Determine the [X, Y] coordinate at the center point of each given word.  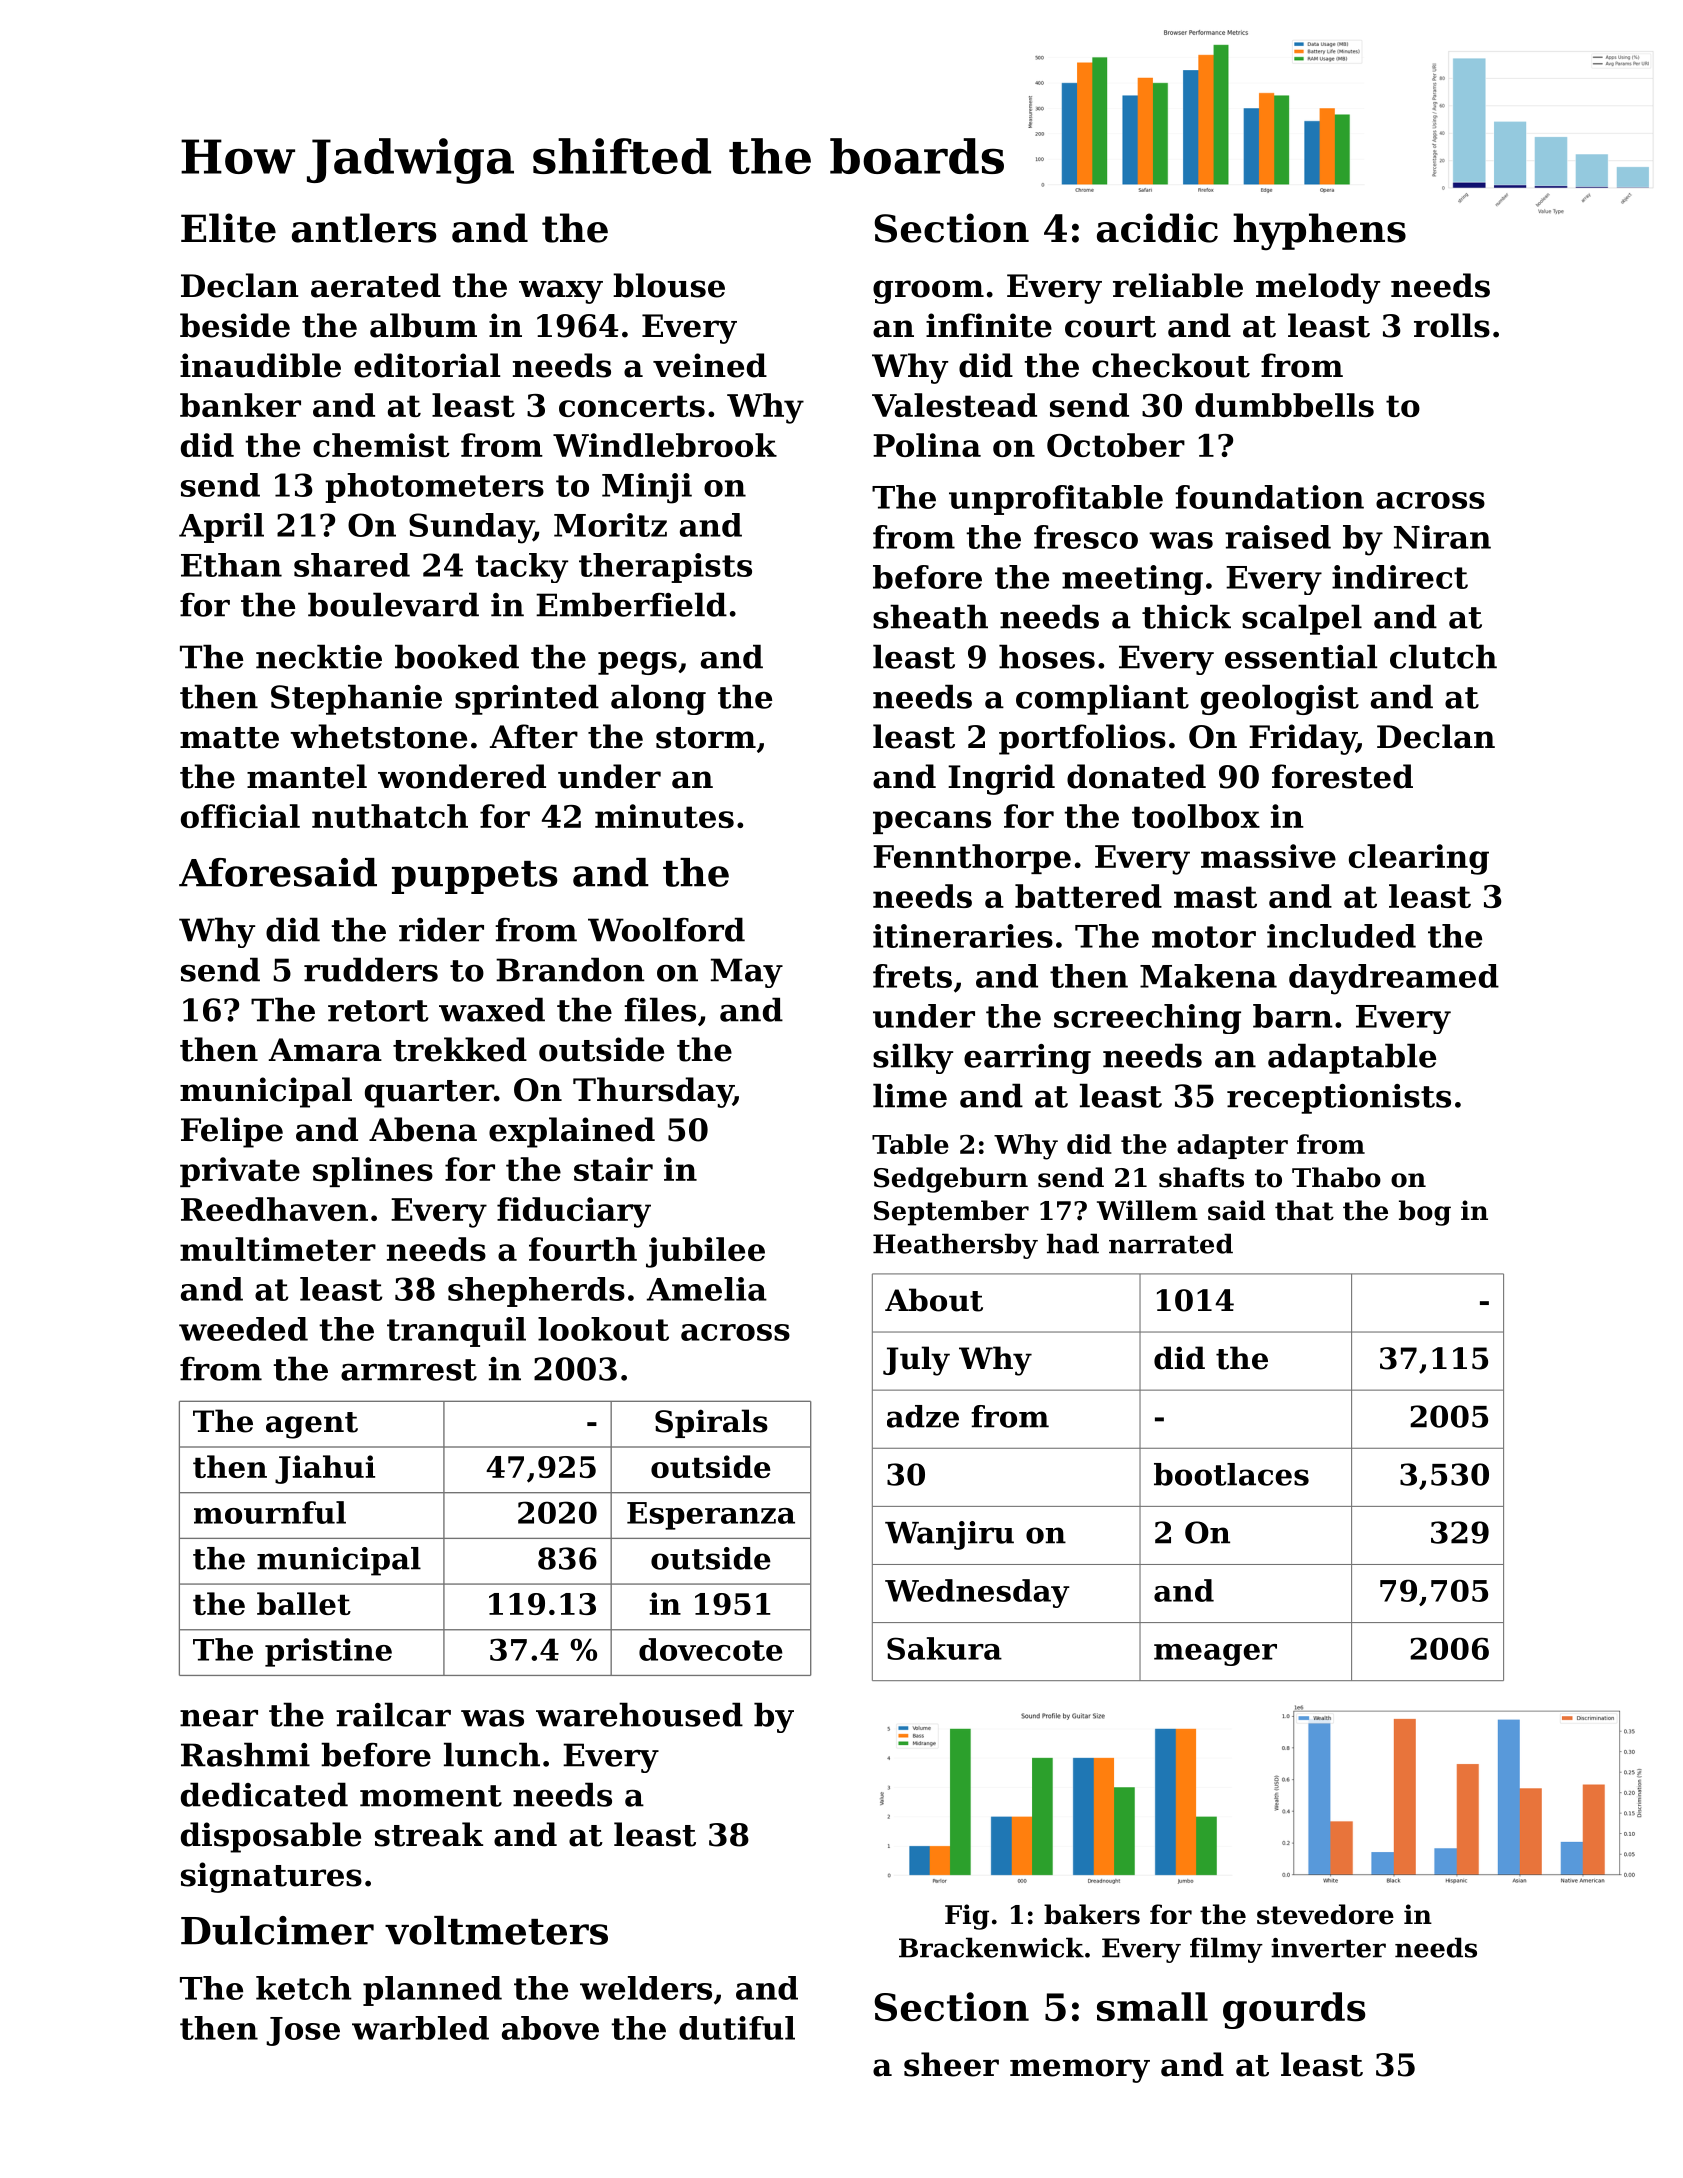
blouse [669, 285]
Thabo [1336, 1177]
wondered [462, 776]
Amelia [707, 1289]
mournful [270, 1512]
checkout [1171, 365]
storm [706, 738]
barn [1293, 1016]
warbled [420, 2028]
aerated [376, 285]
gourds [1294, 2010]
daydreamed [1394, 979]
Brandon [570, 969]
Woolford [666, 929]
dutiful [737, 2028]
